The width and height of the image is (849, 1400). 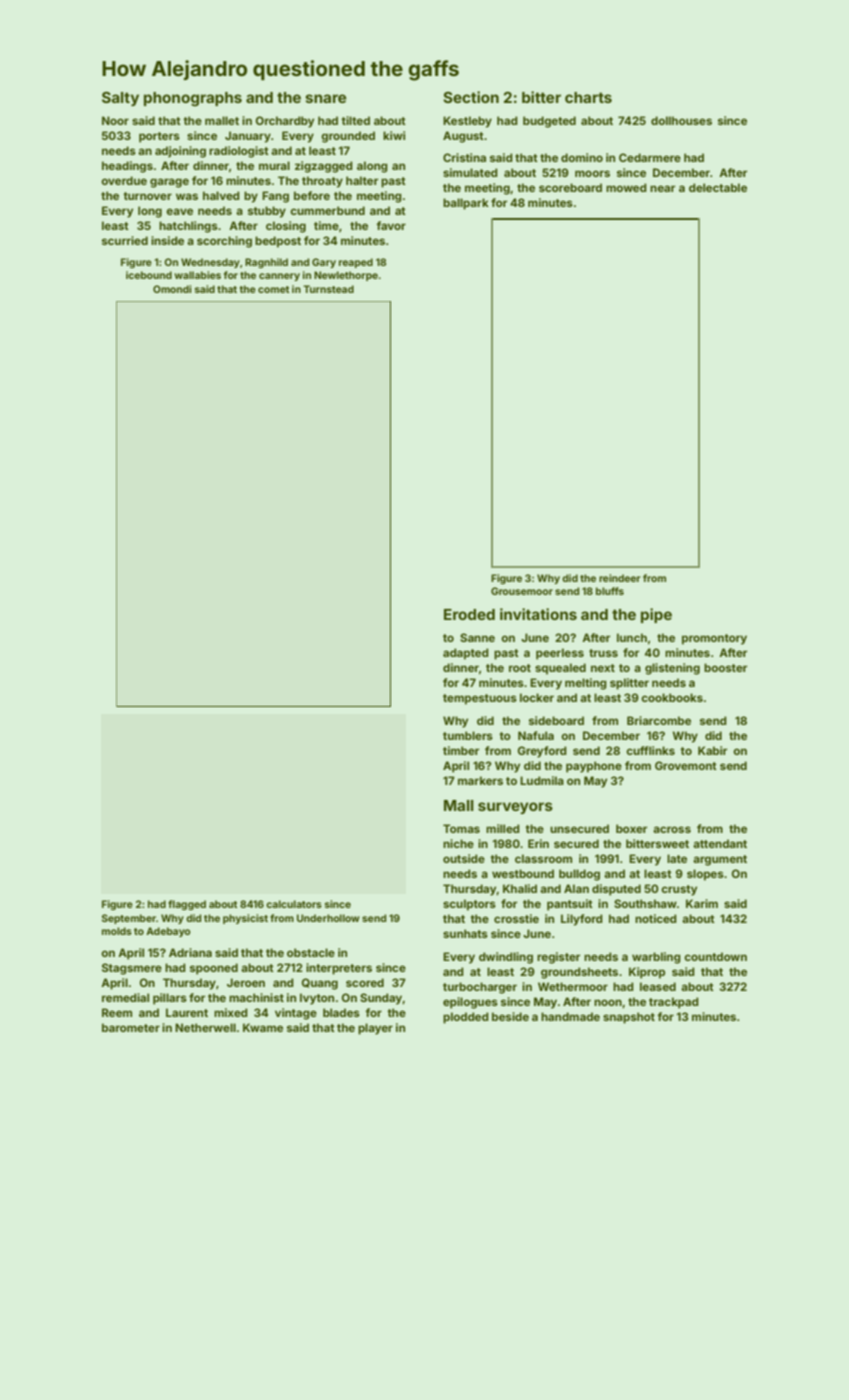 What do you see at coordinates (461, 750) in the image?
I see `timber` at bounding box center [461, 750].
